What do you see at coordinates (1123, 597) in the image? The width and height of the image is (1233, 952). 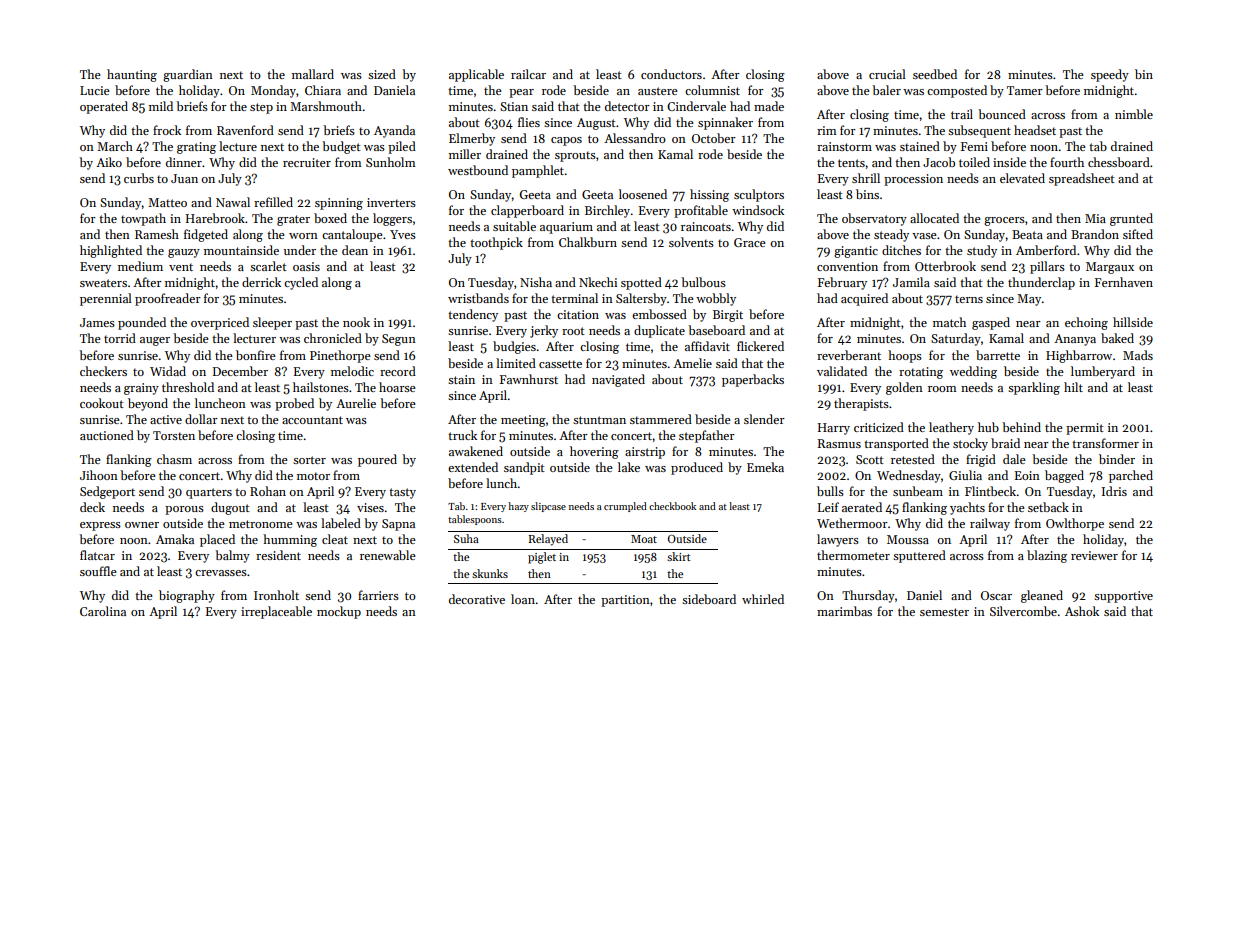 I see `supportive` at bounding box center [1123, 597].
